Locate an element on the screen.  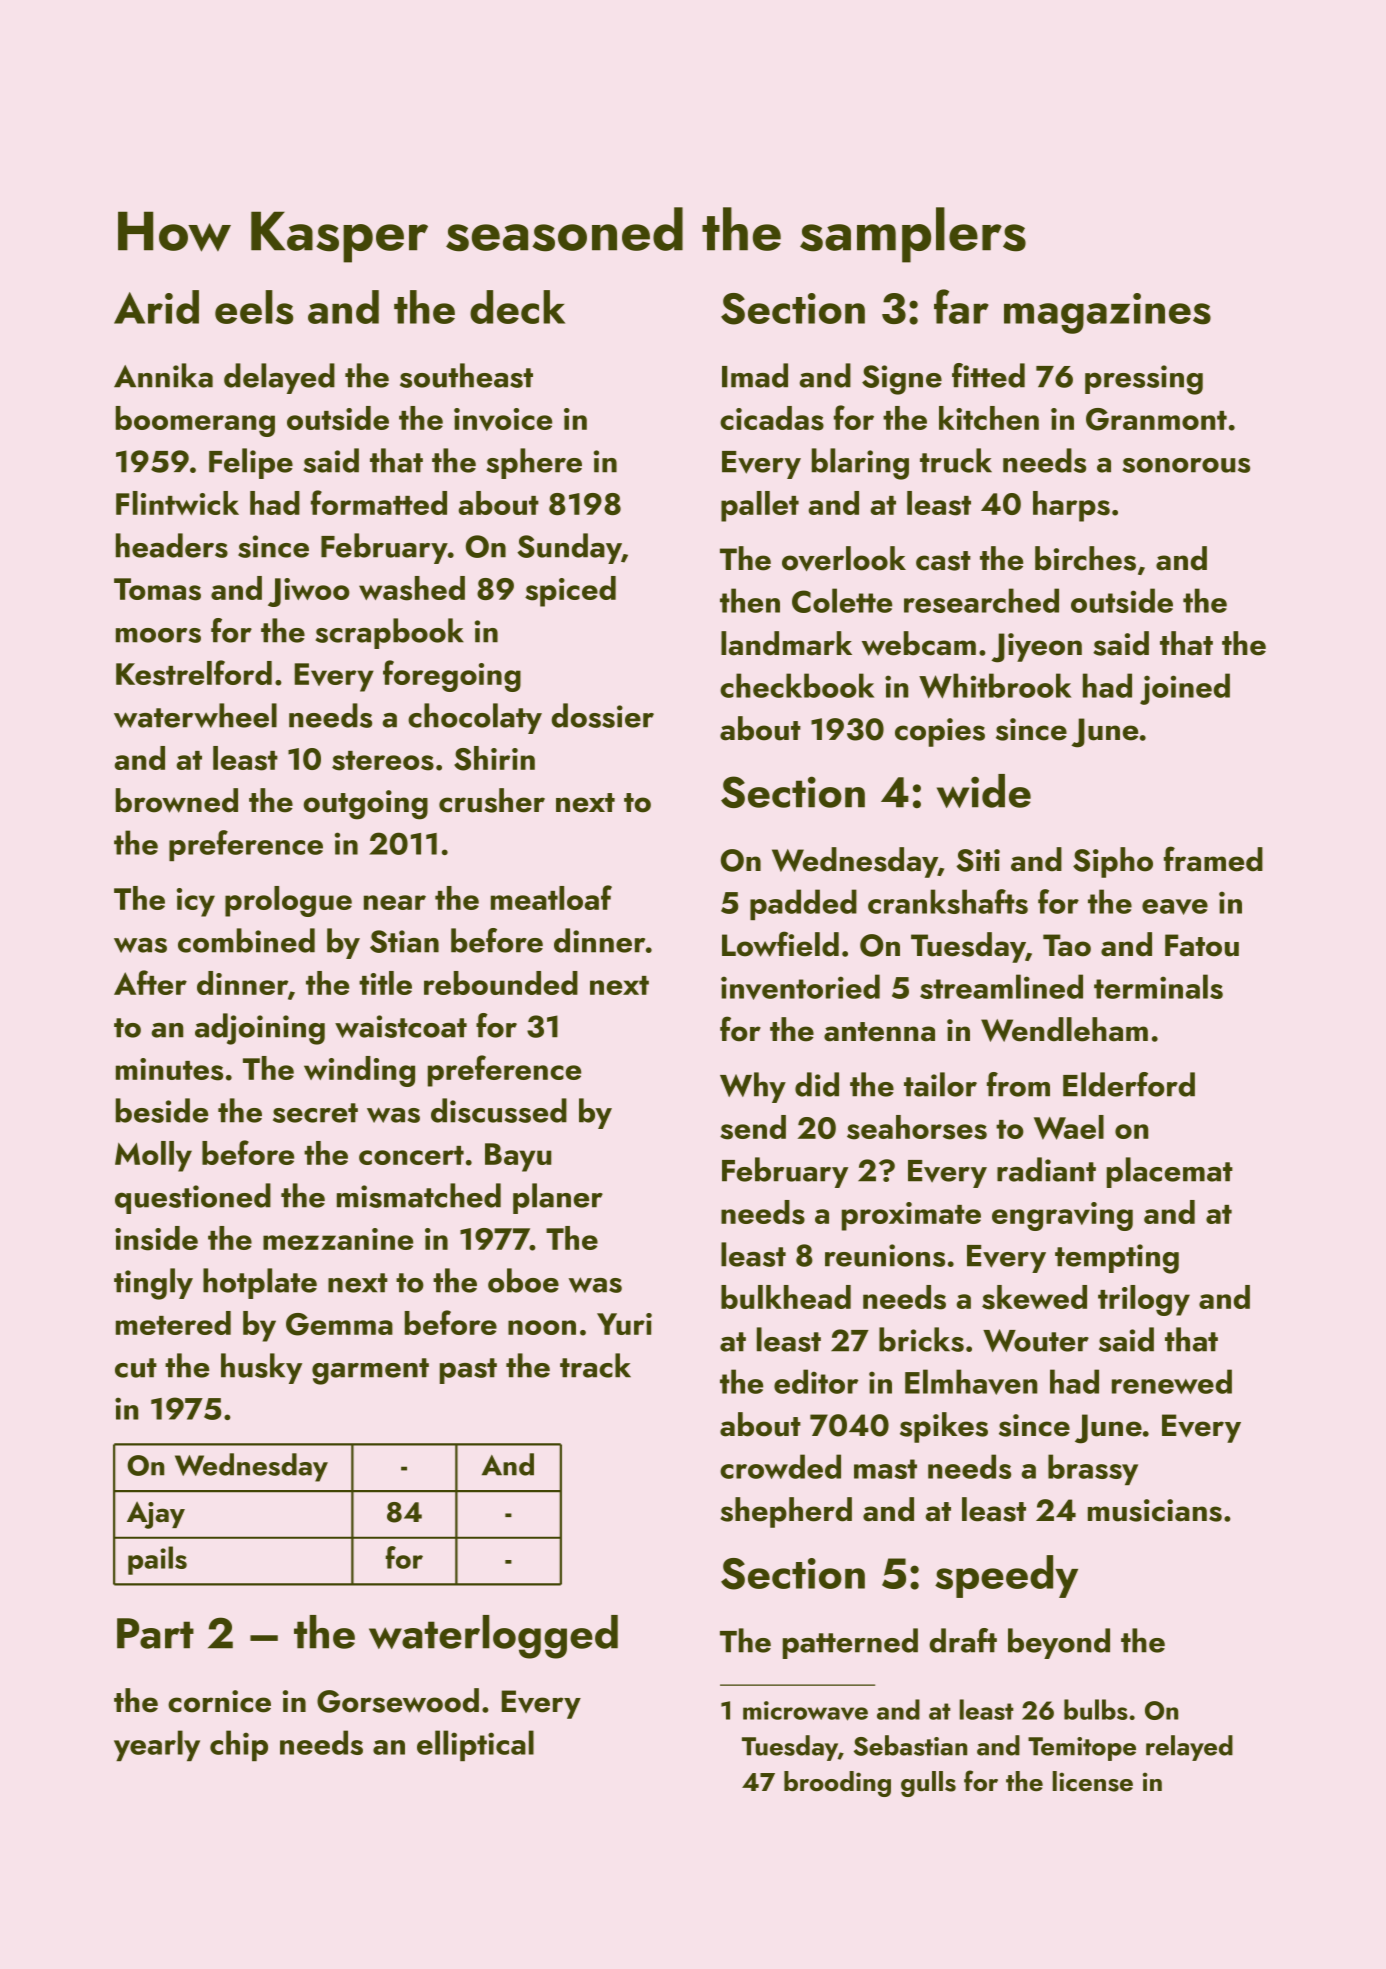
joined is located at coordinates (1185, 689).
